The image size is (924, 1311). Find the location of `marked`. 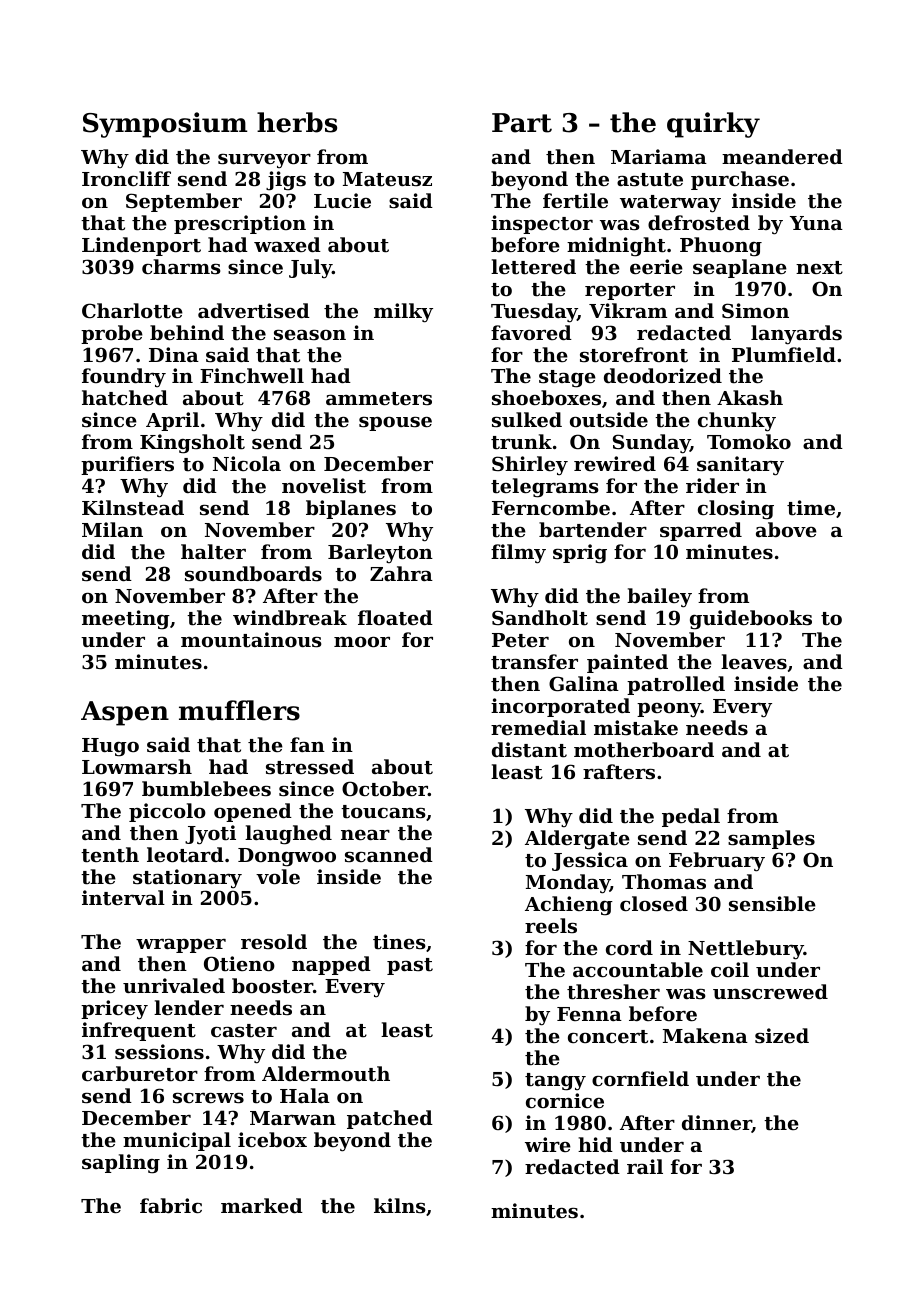

marked is located at coordinates (262, 1205).
